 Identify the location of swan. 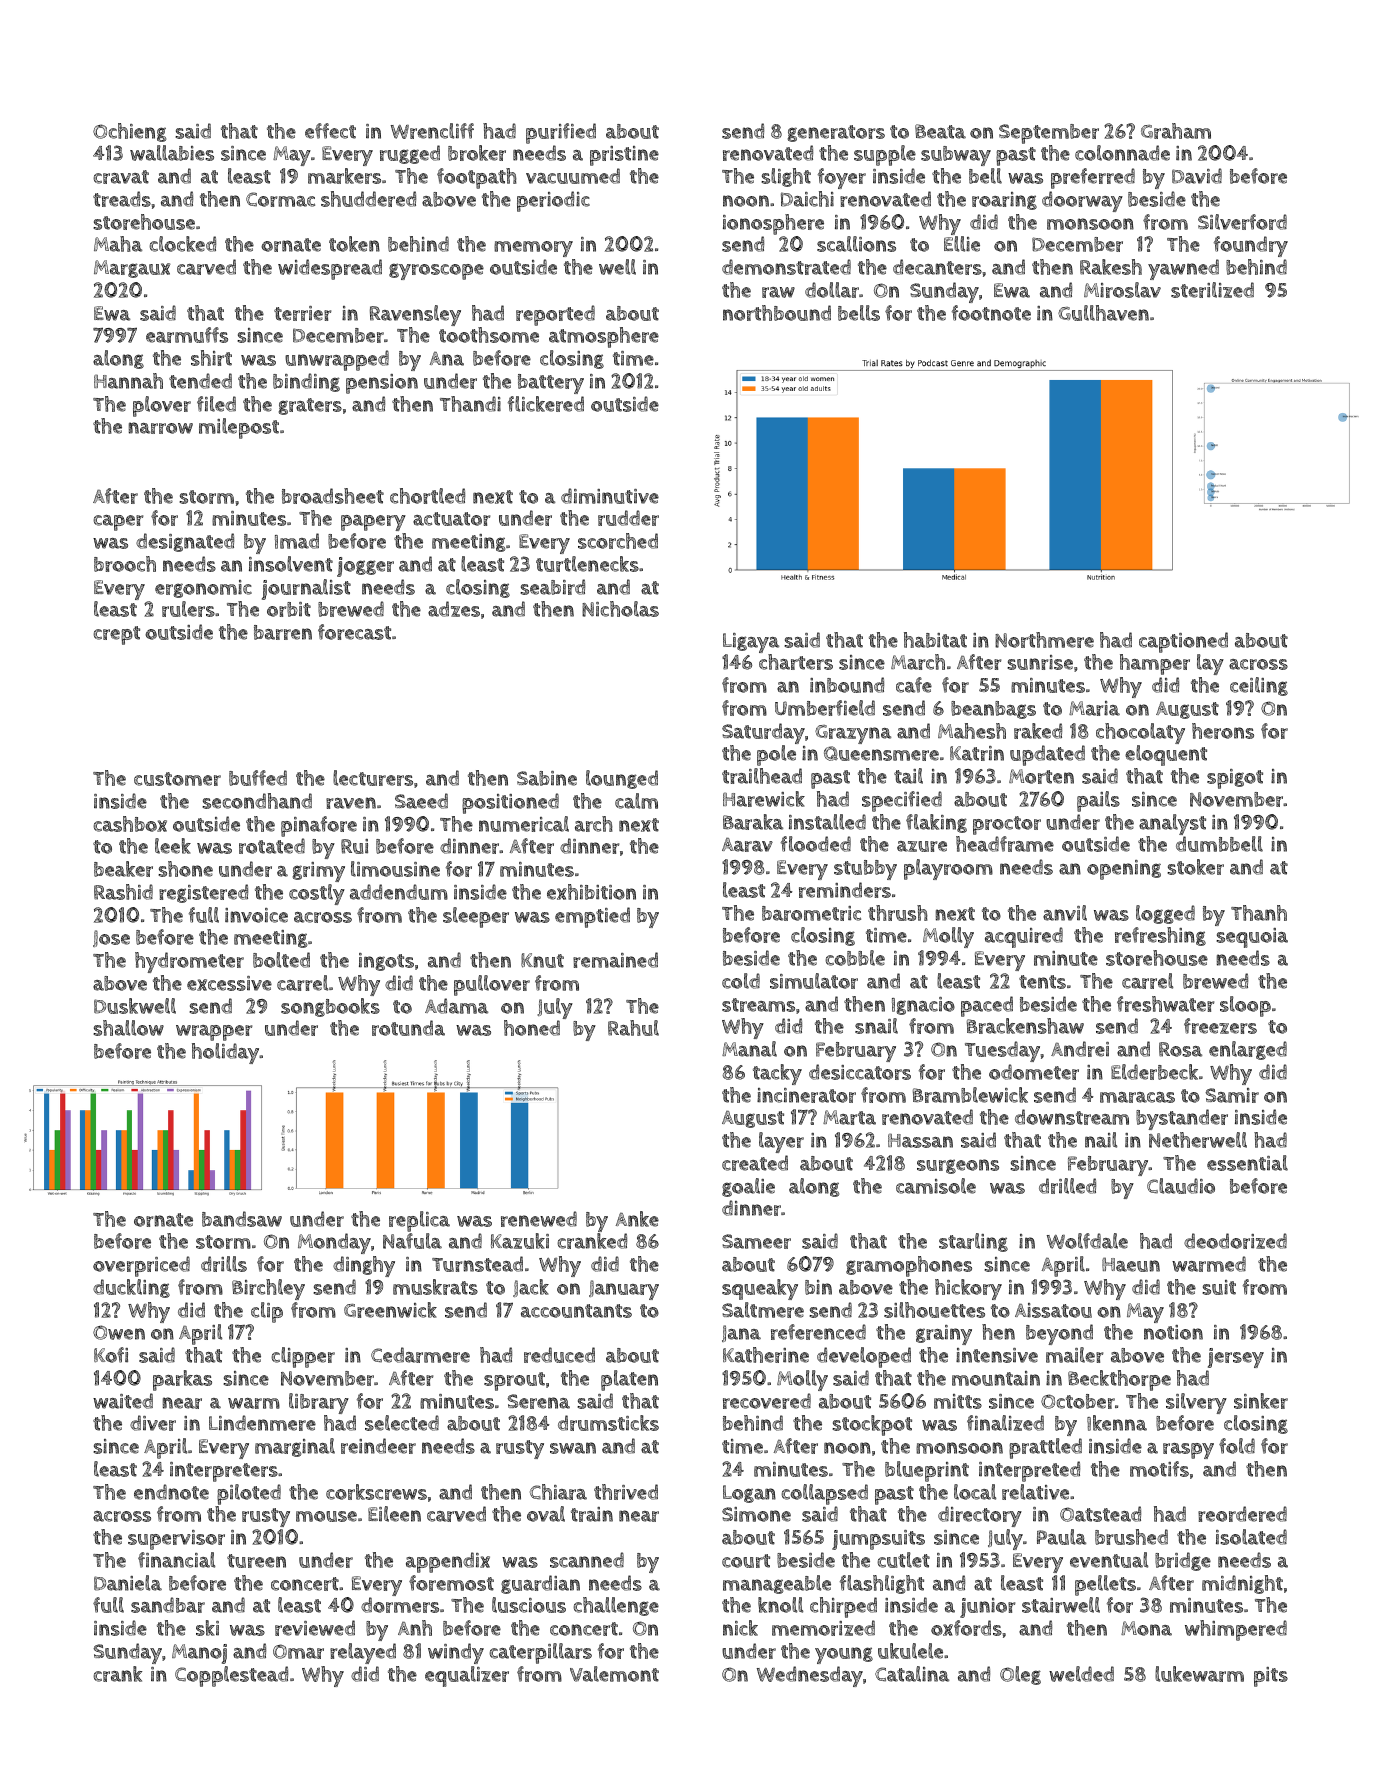
(573, 1448).
